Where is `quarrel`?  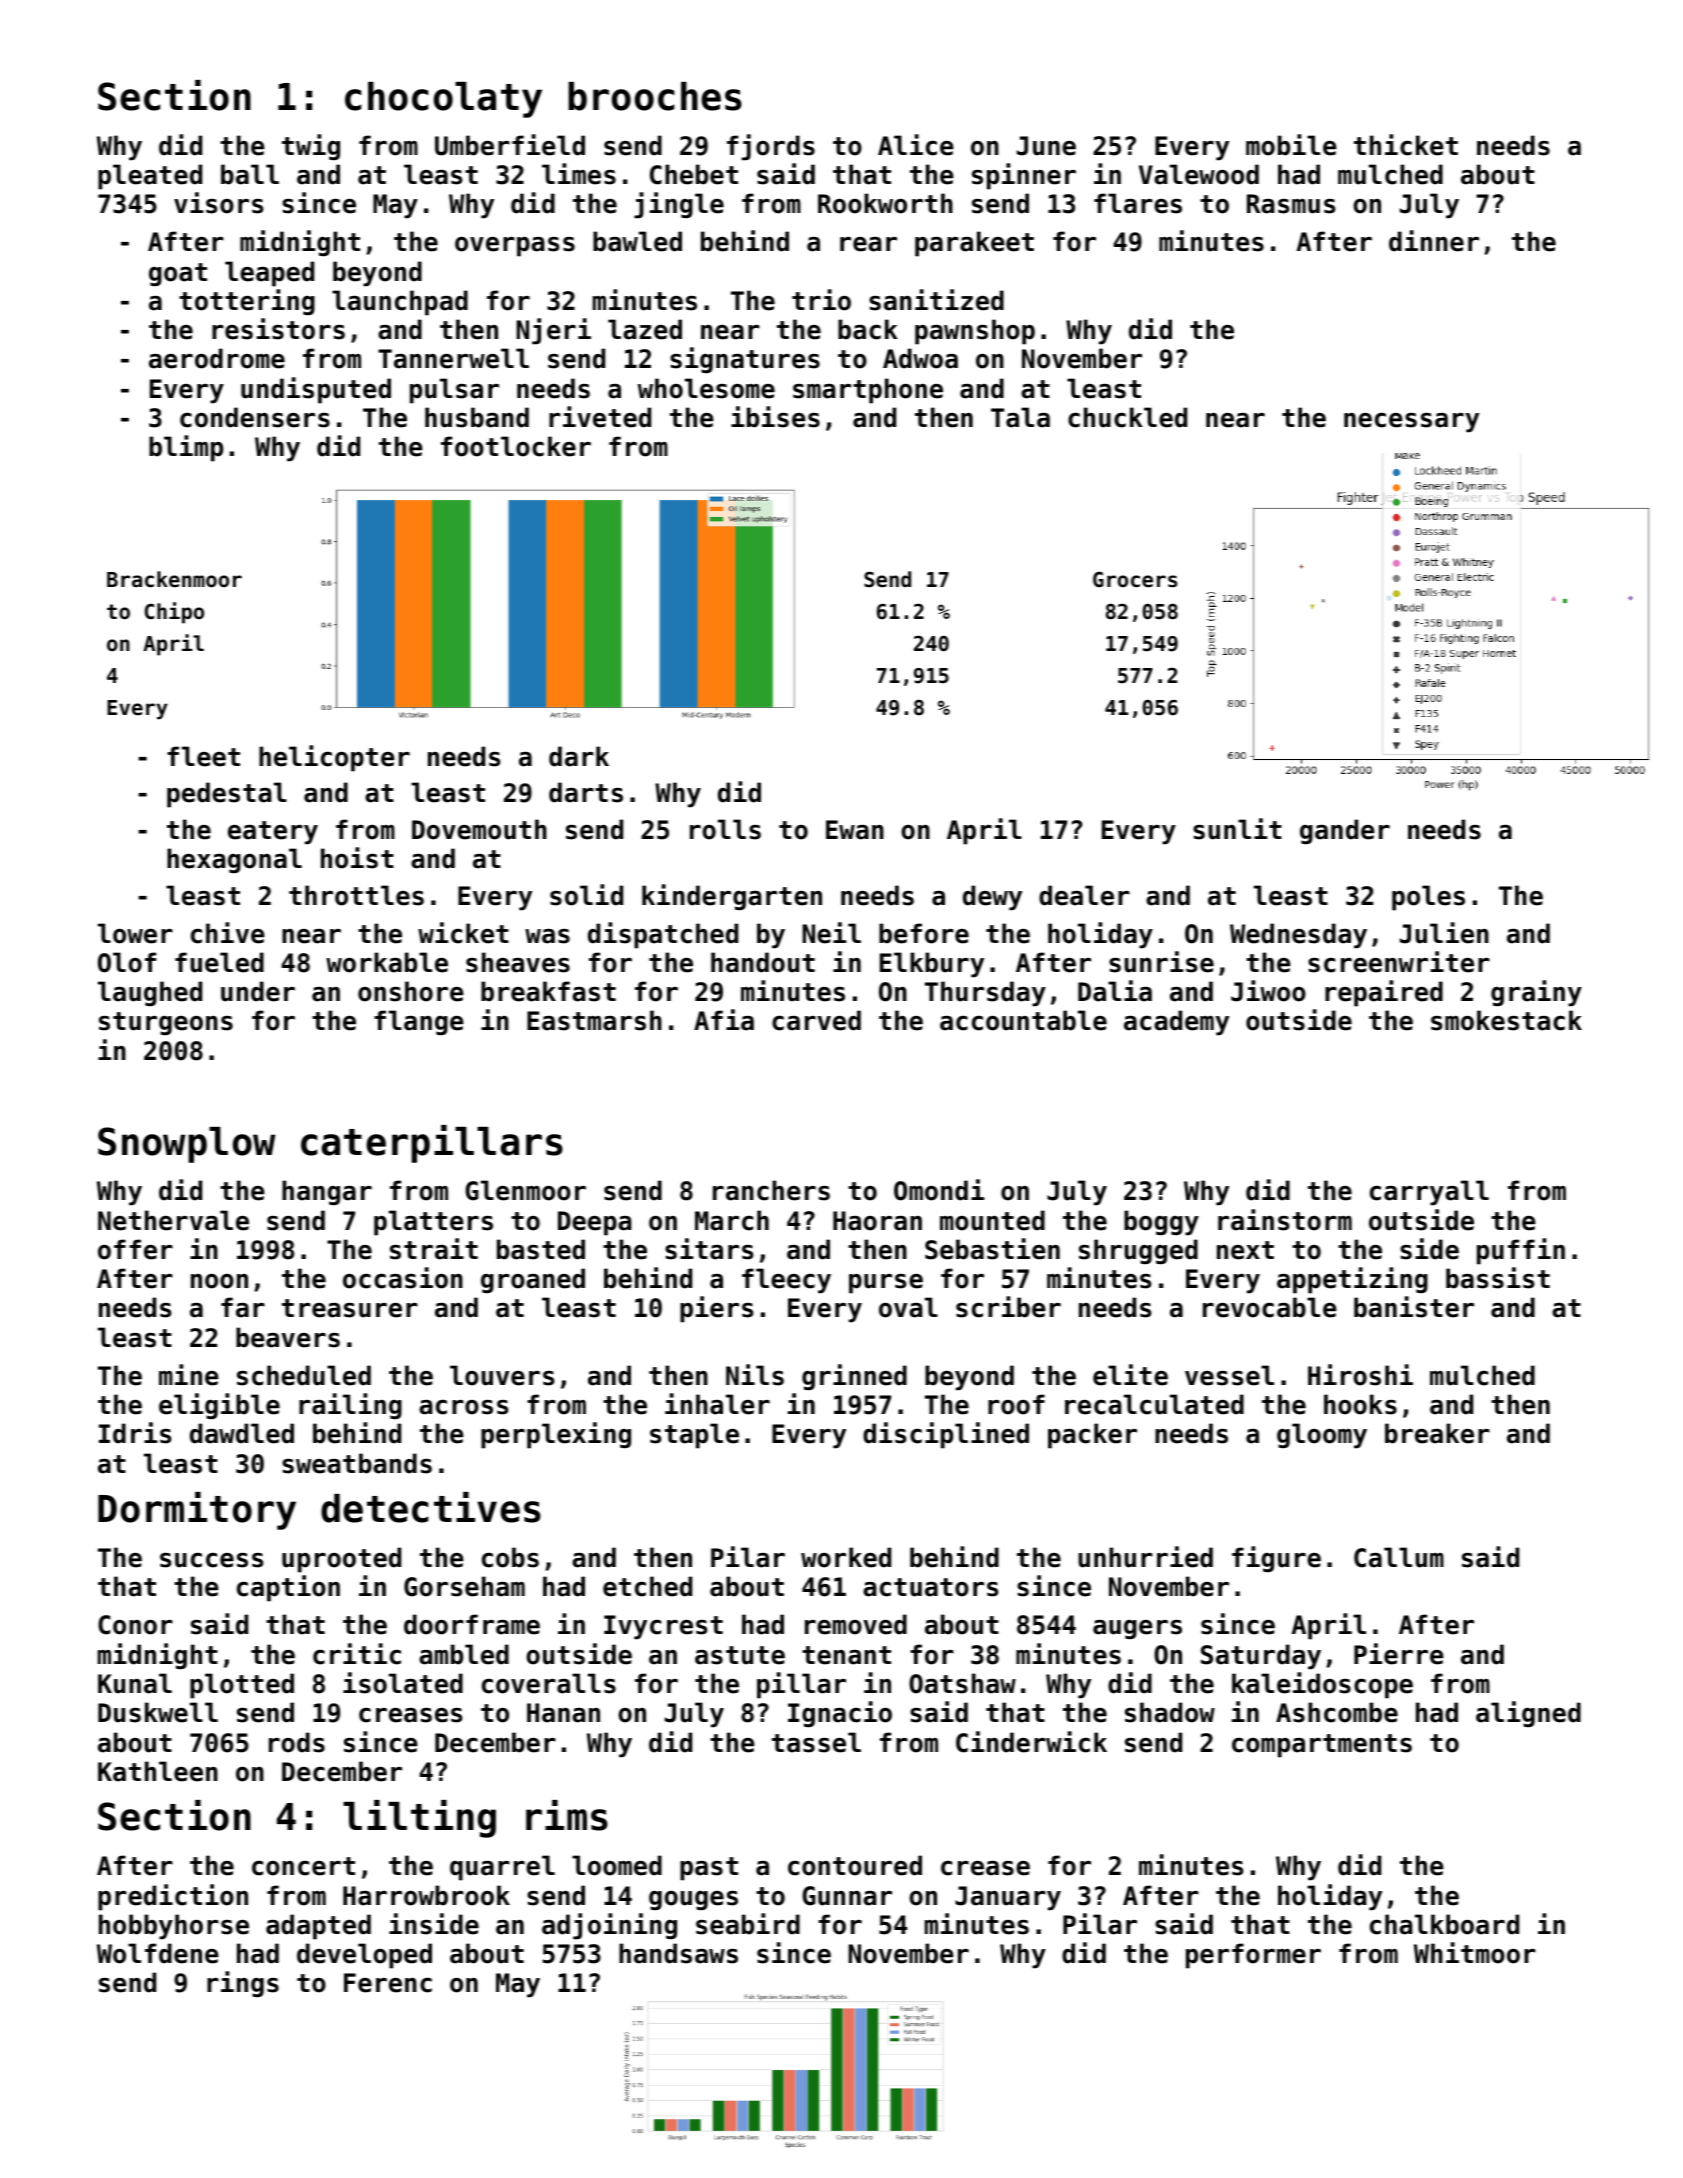
quarrel is located at coordinates (502, 1868).
